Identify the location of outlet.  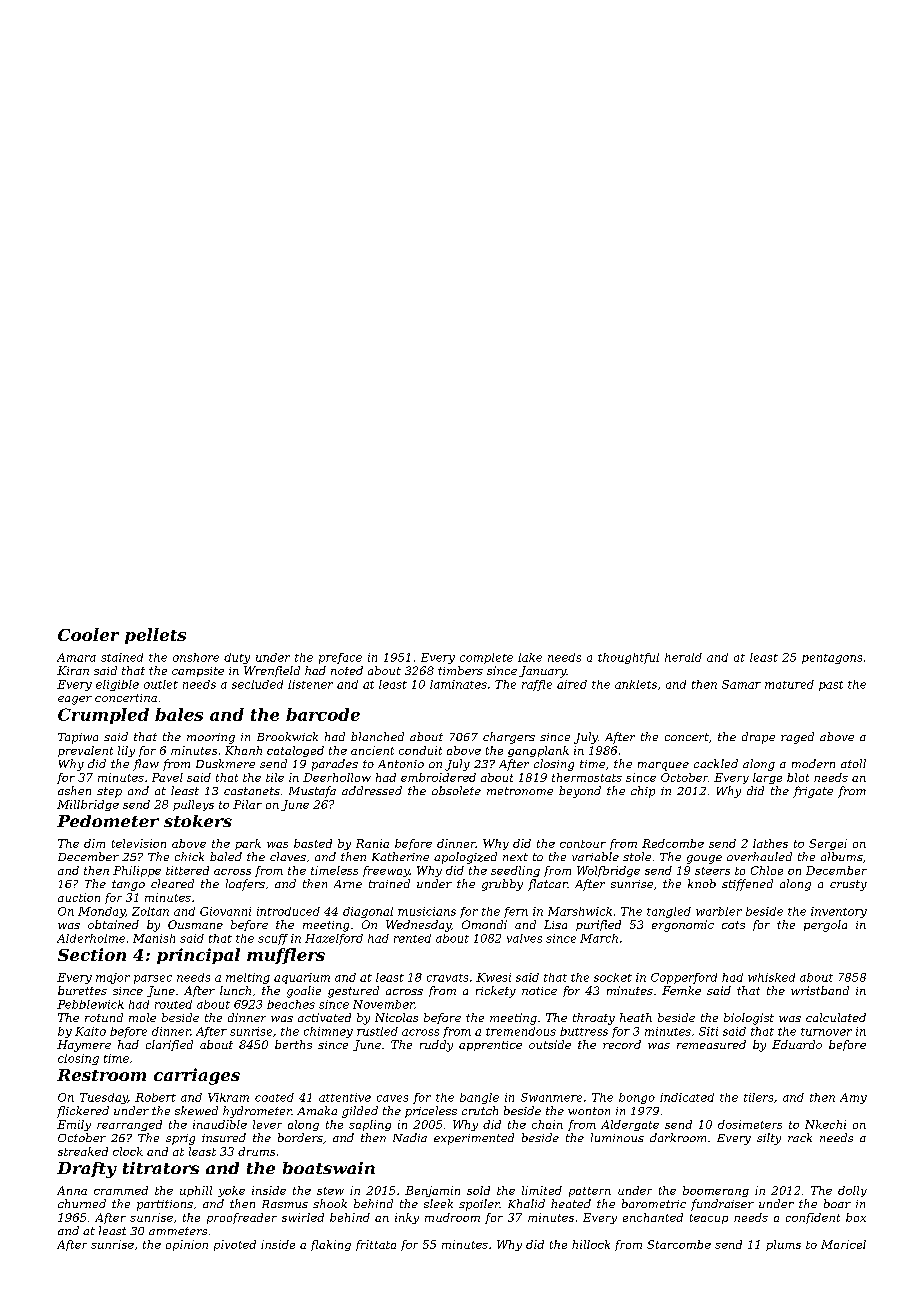
(161, 684).
